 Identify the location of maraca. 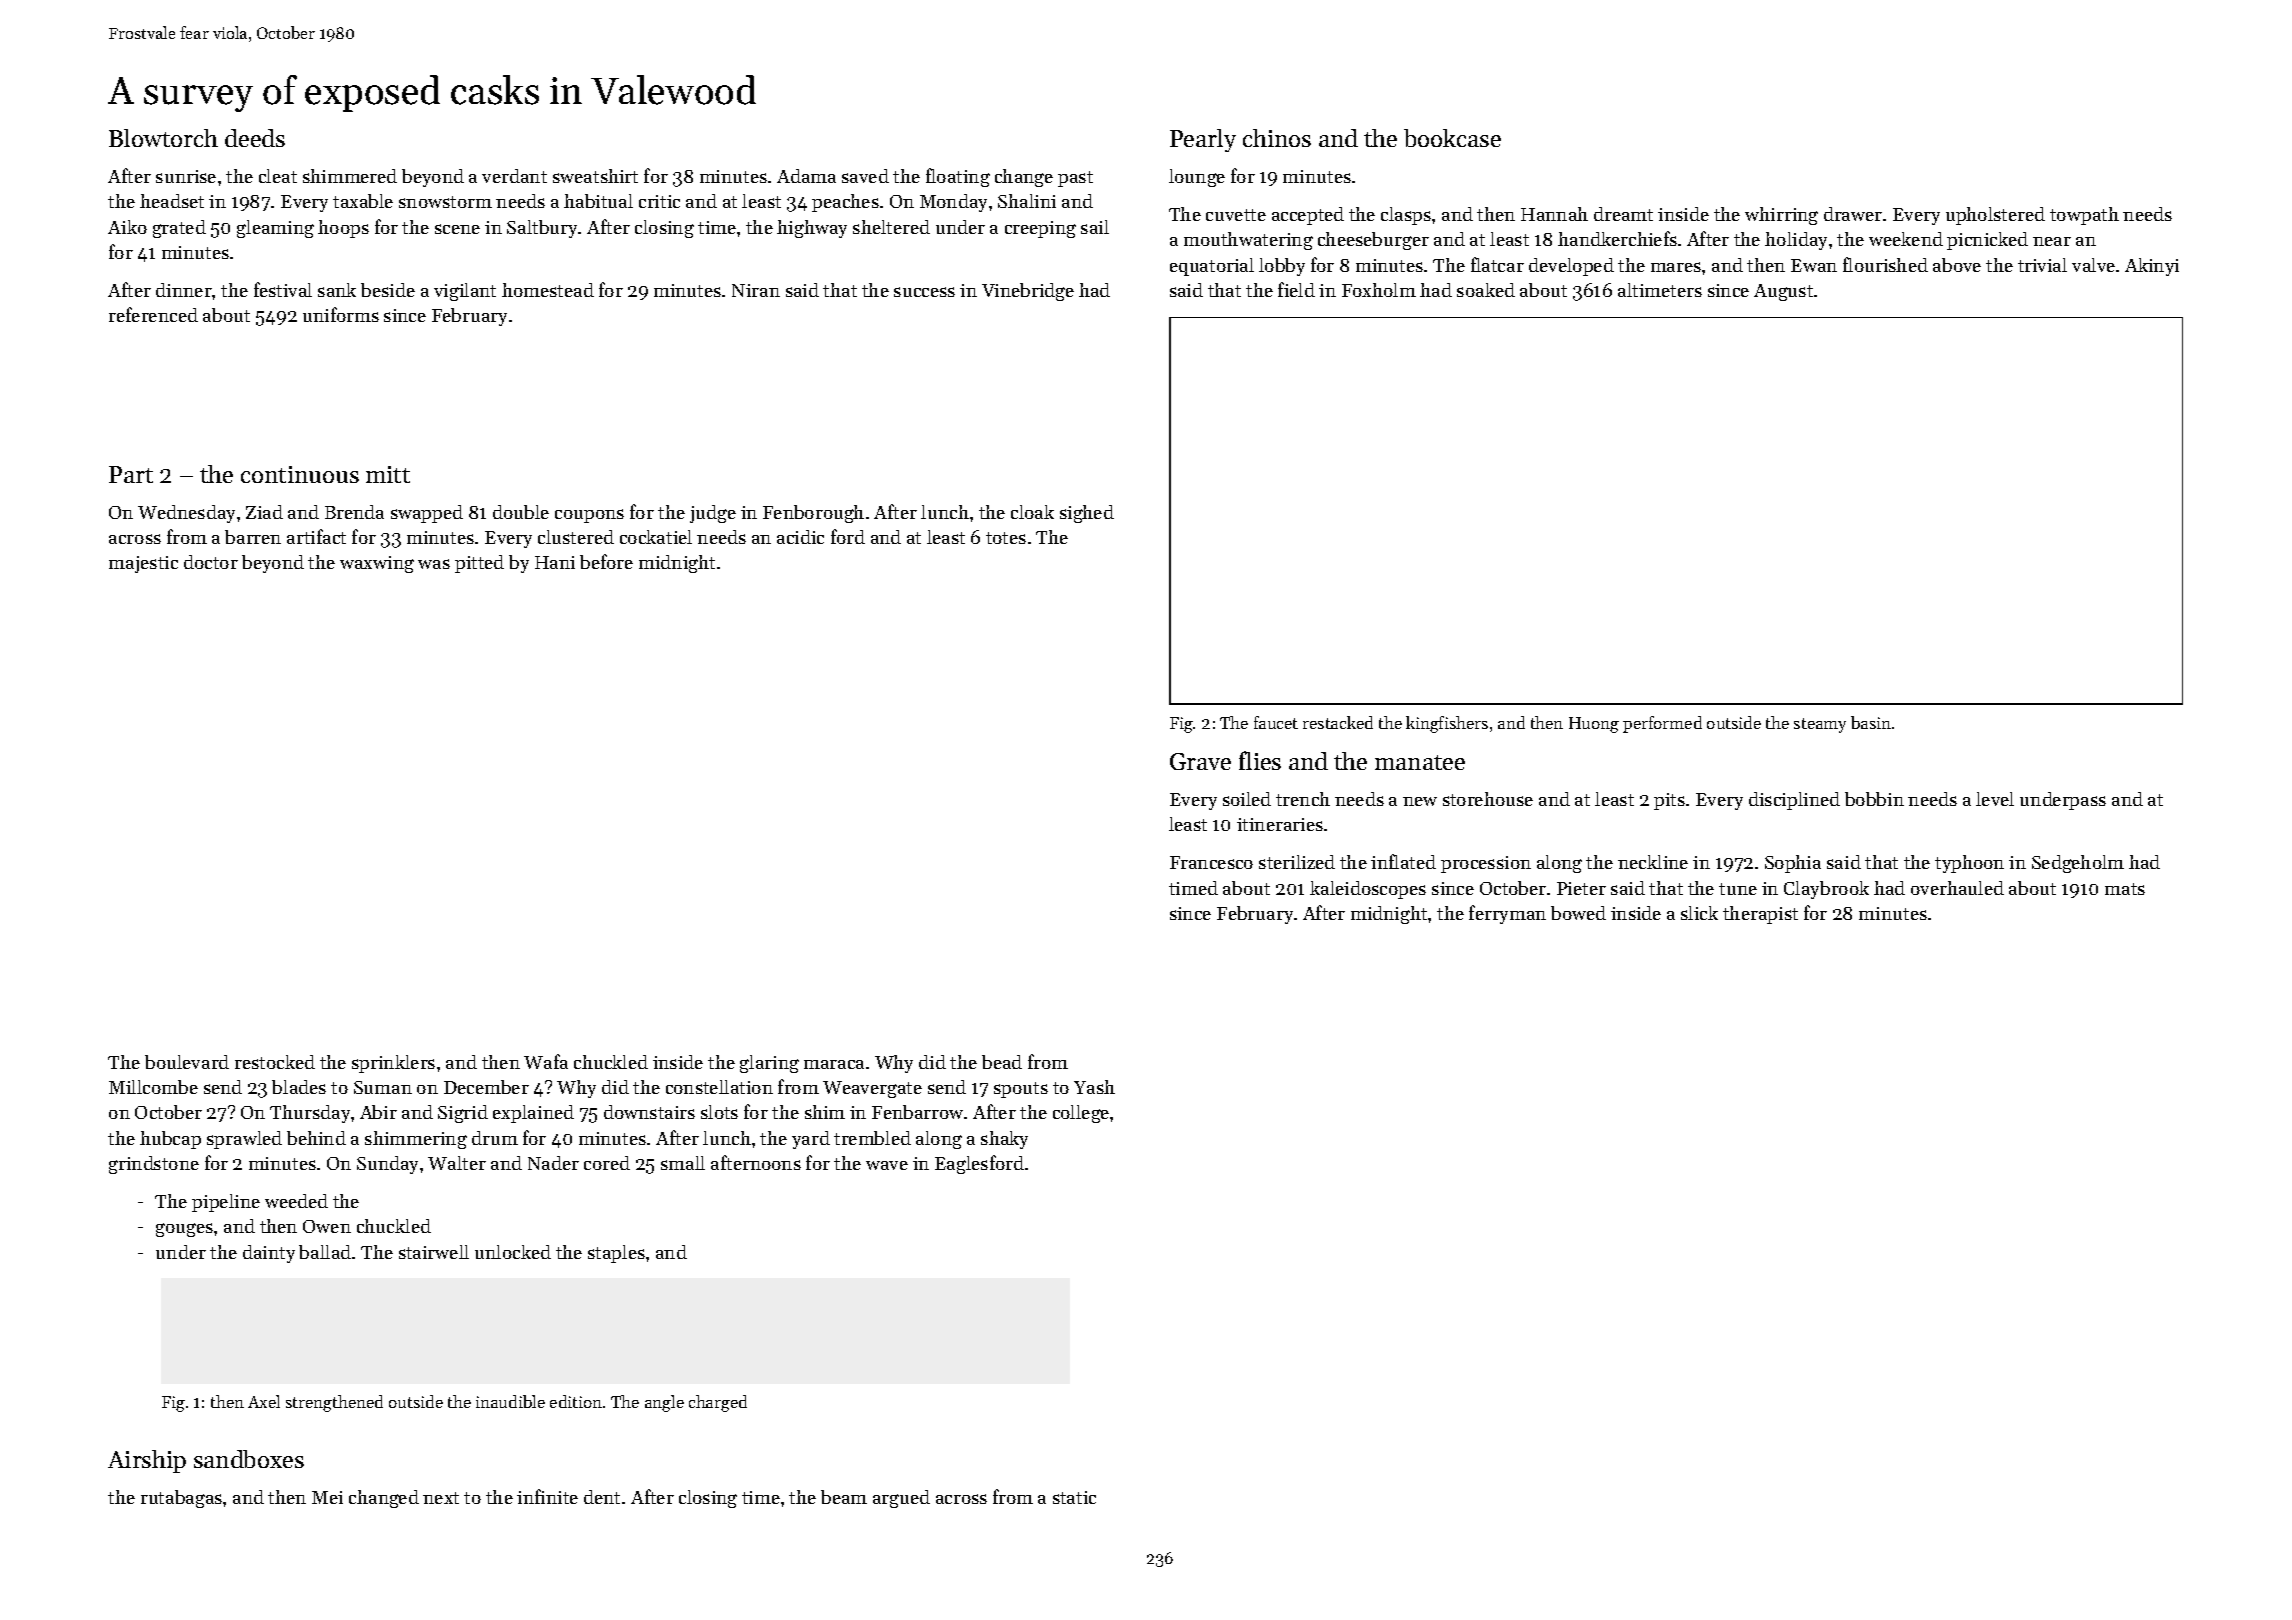
(834, 1064).
